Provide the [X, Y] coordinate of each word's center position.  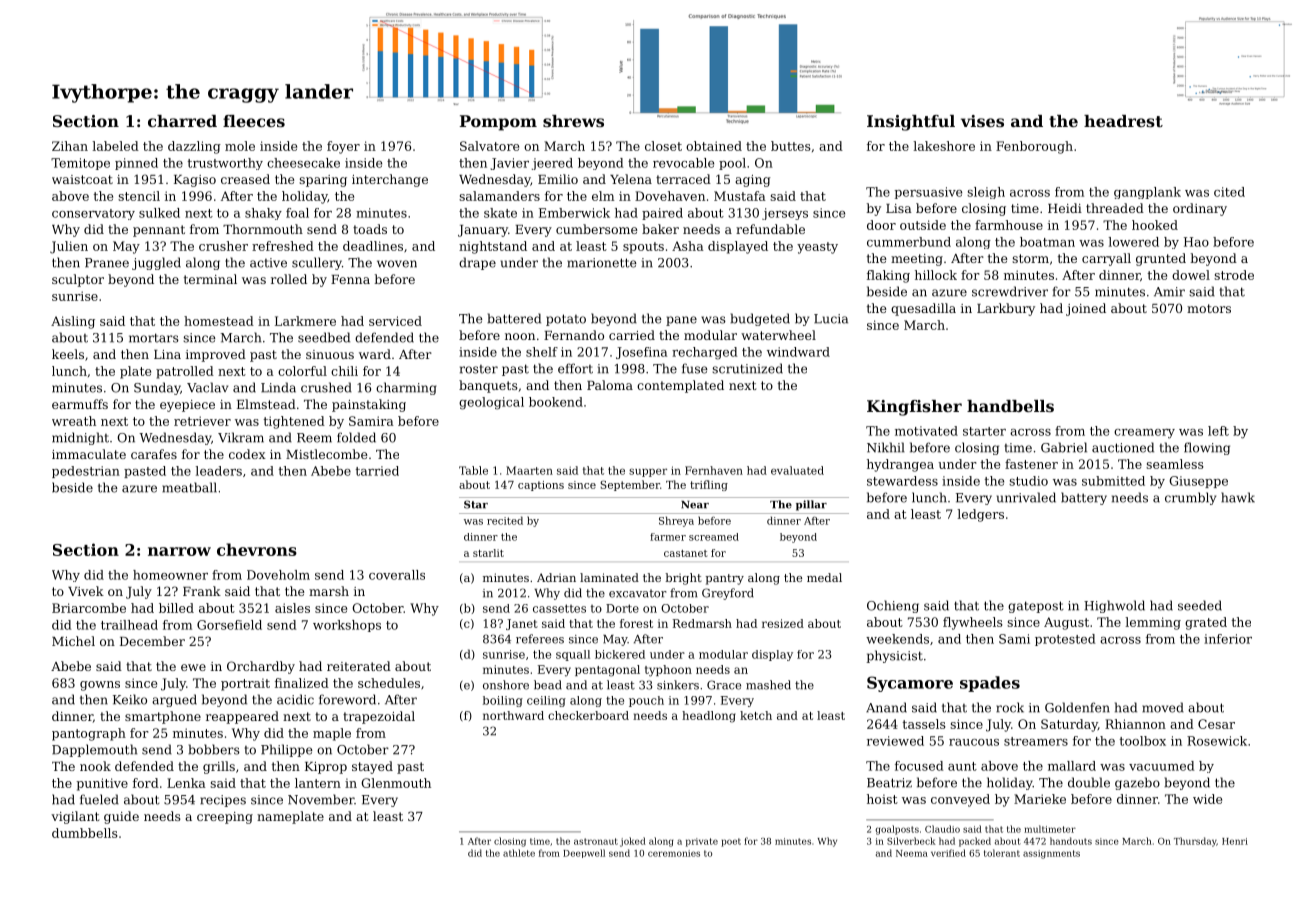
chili [344, 371]
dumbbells [84, 833]
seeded [1200, 605]
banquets [488, 386]
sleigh [986, 193]
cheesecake [303, 163]
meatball [189, 487]
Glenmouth [396, 783]
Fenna [350, 279]
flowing [1207, 448]
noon [520, 336]
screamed [714, 537]
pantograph [89, 734]
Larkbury [1006, 309]
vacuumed [1161, 766]
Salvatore [489, 146]
